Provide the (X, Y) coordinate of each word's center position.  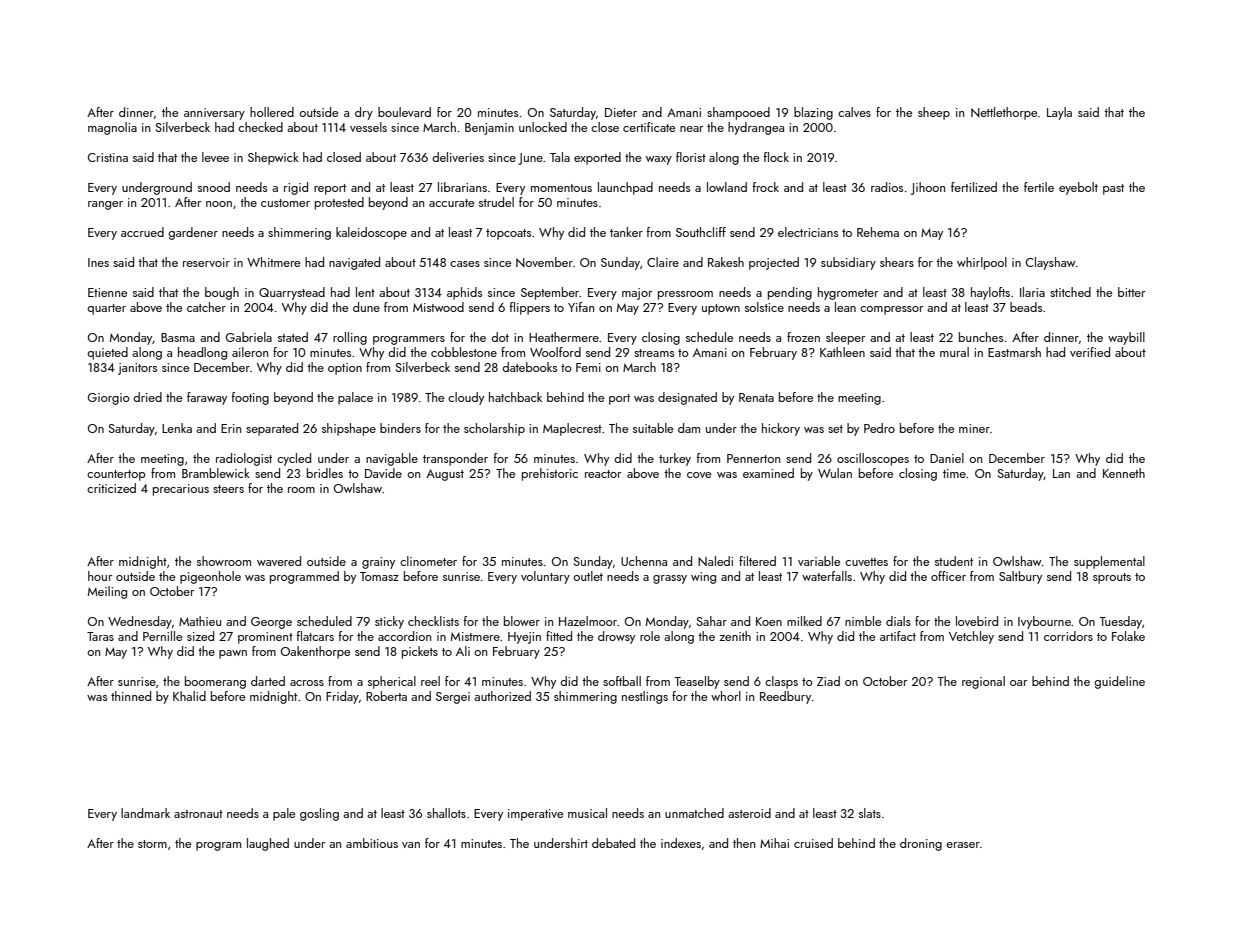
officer (948, 576)
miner (974, 428)
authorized (502, 696)
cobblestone (464, 352)
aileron (250, 352)
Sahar (711, 621)
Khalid (189, 696)
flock (776, 157)
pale (284, 814)
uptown (721, 309)
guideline (1119, 682)
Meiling (107, 592)
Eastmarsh (1014, 352)
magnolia (112, 128)
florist (691, 157)
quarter (106, 309)
